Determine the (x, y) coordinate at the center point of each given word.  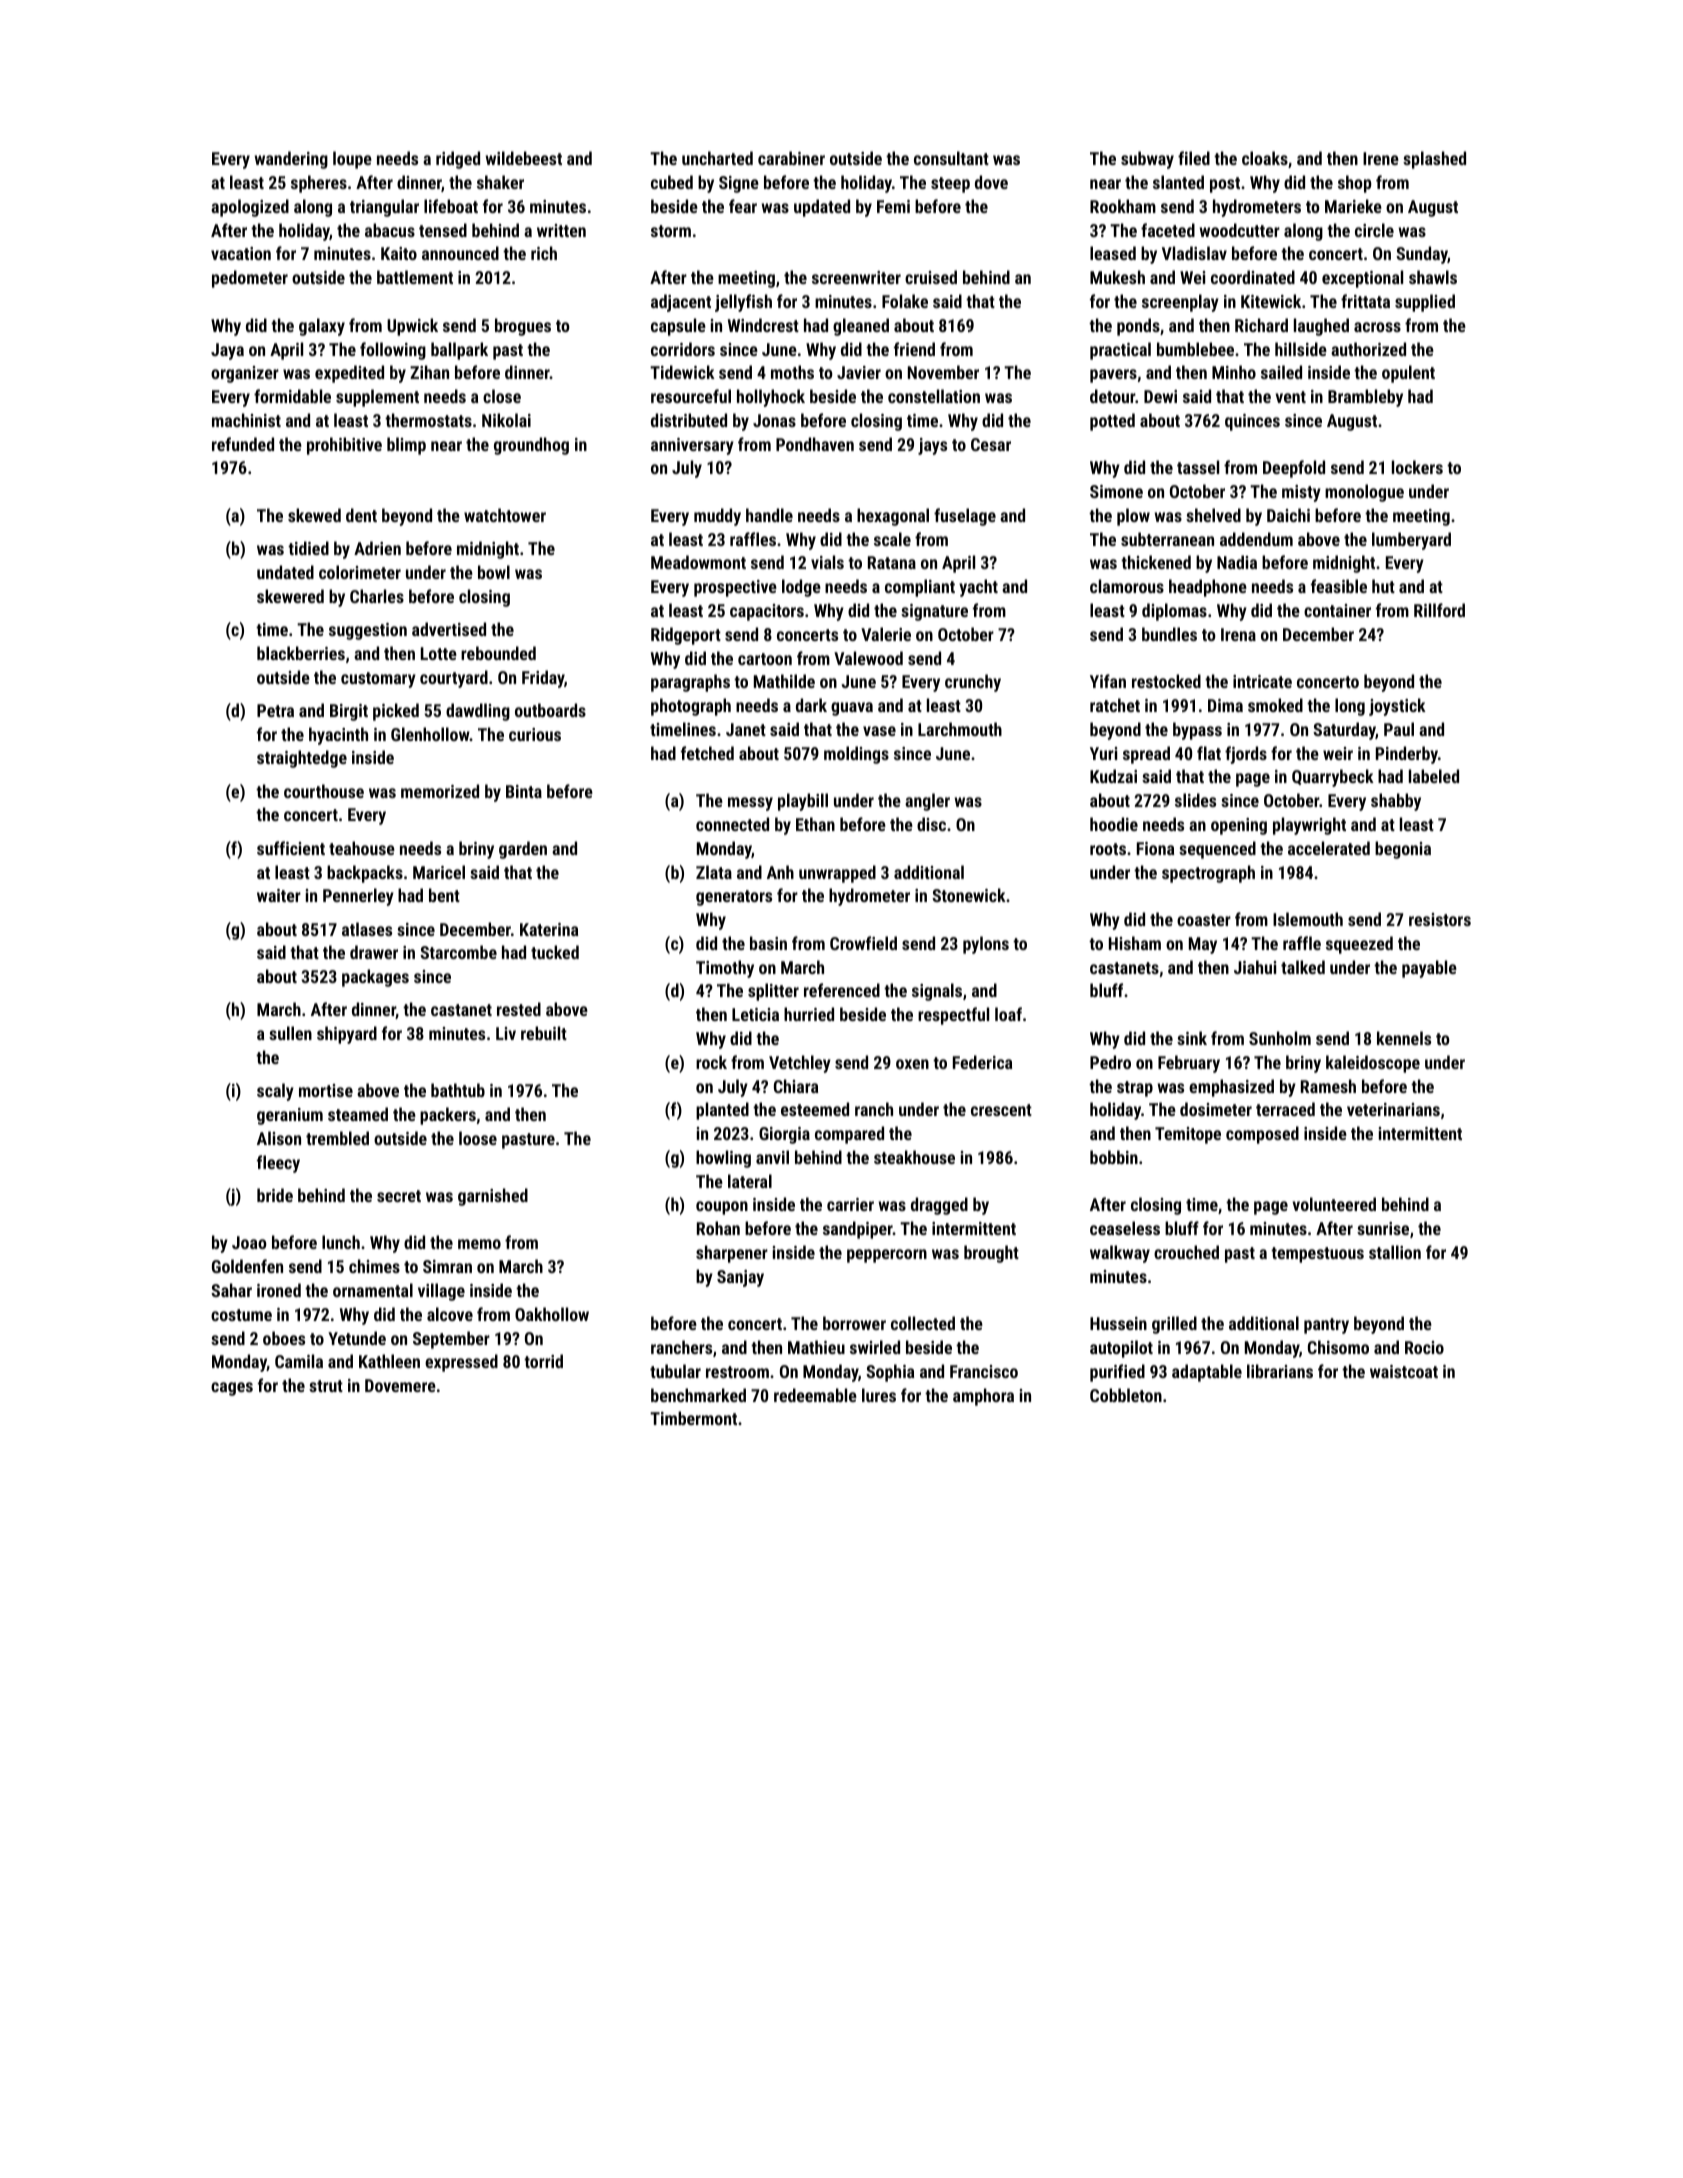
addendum (1256, 539)
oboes (284, 1338)
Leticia (755, 1014)
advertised (449, 629)
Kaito (399, 253)
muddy (717, 517)
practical (1120, 351)
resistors (1440, 919)
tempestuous (1317, 1255)
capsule (678, 327)
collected (923, 1323)
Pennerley (358, 897)
